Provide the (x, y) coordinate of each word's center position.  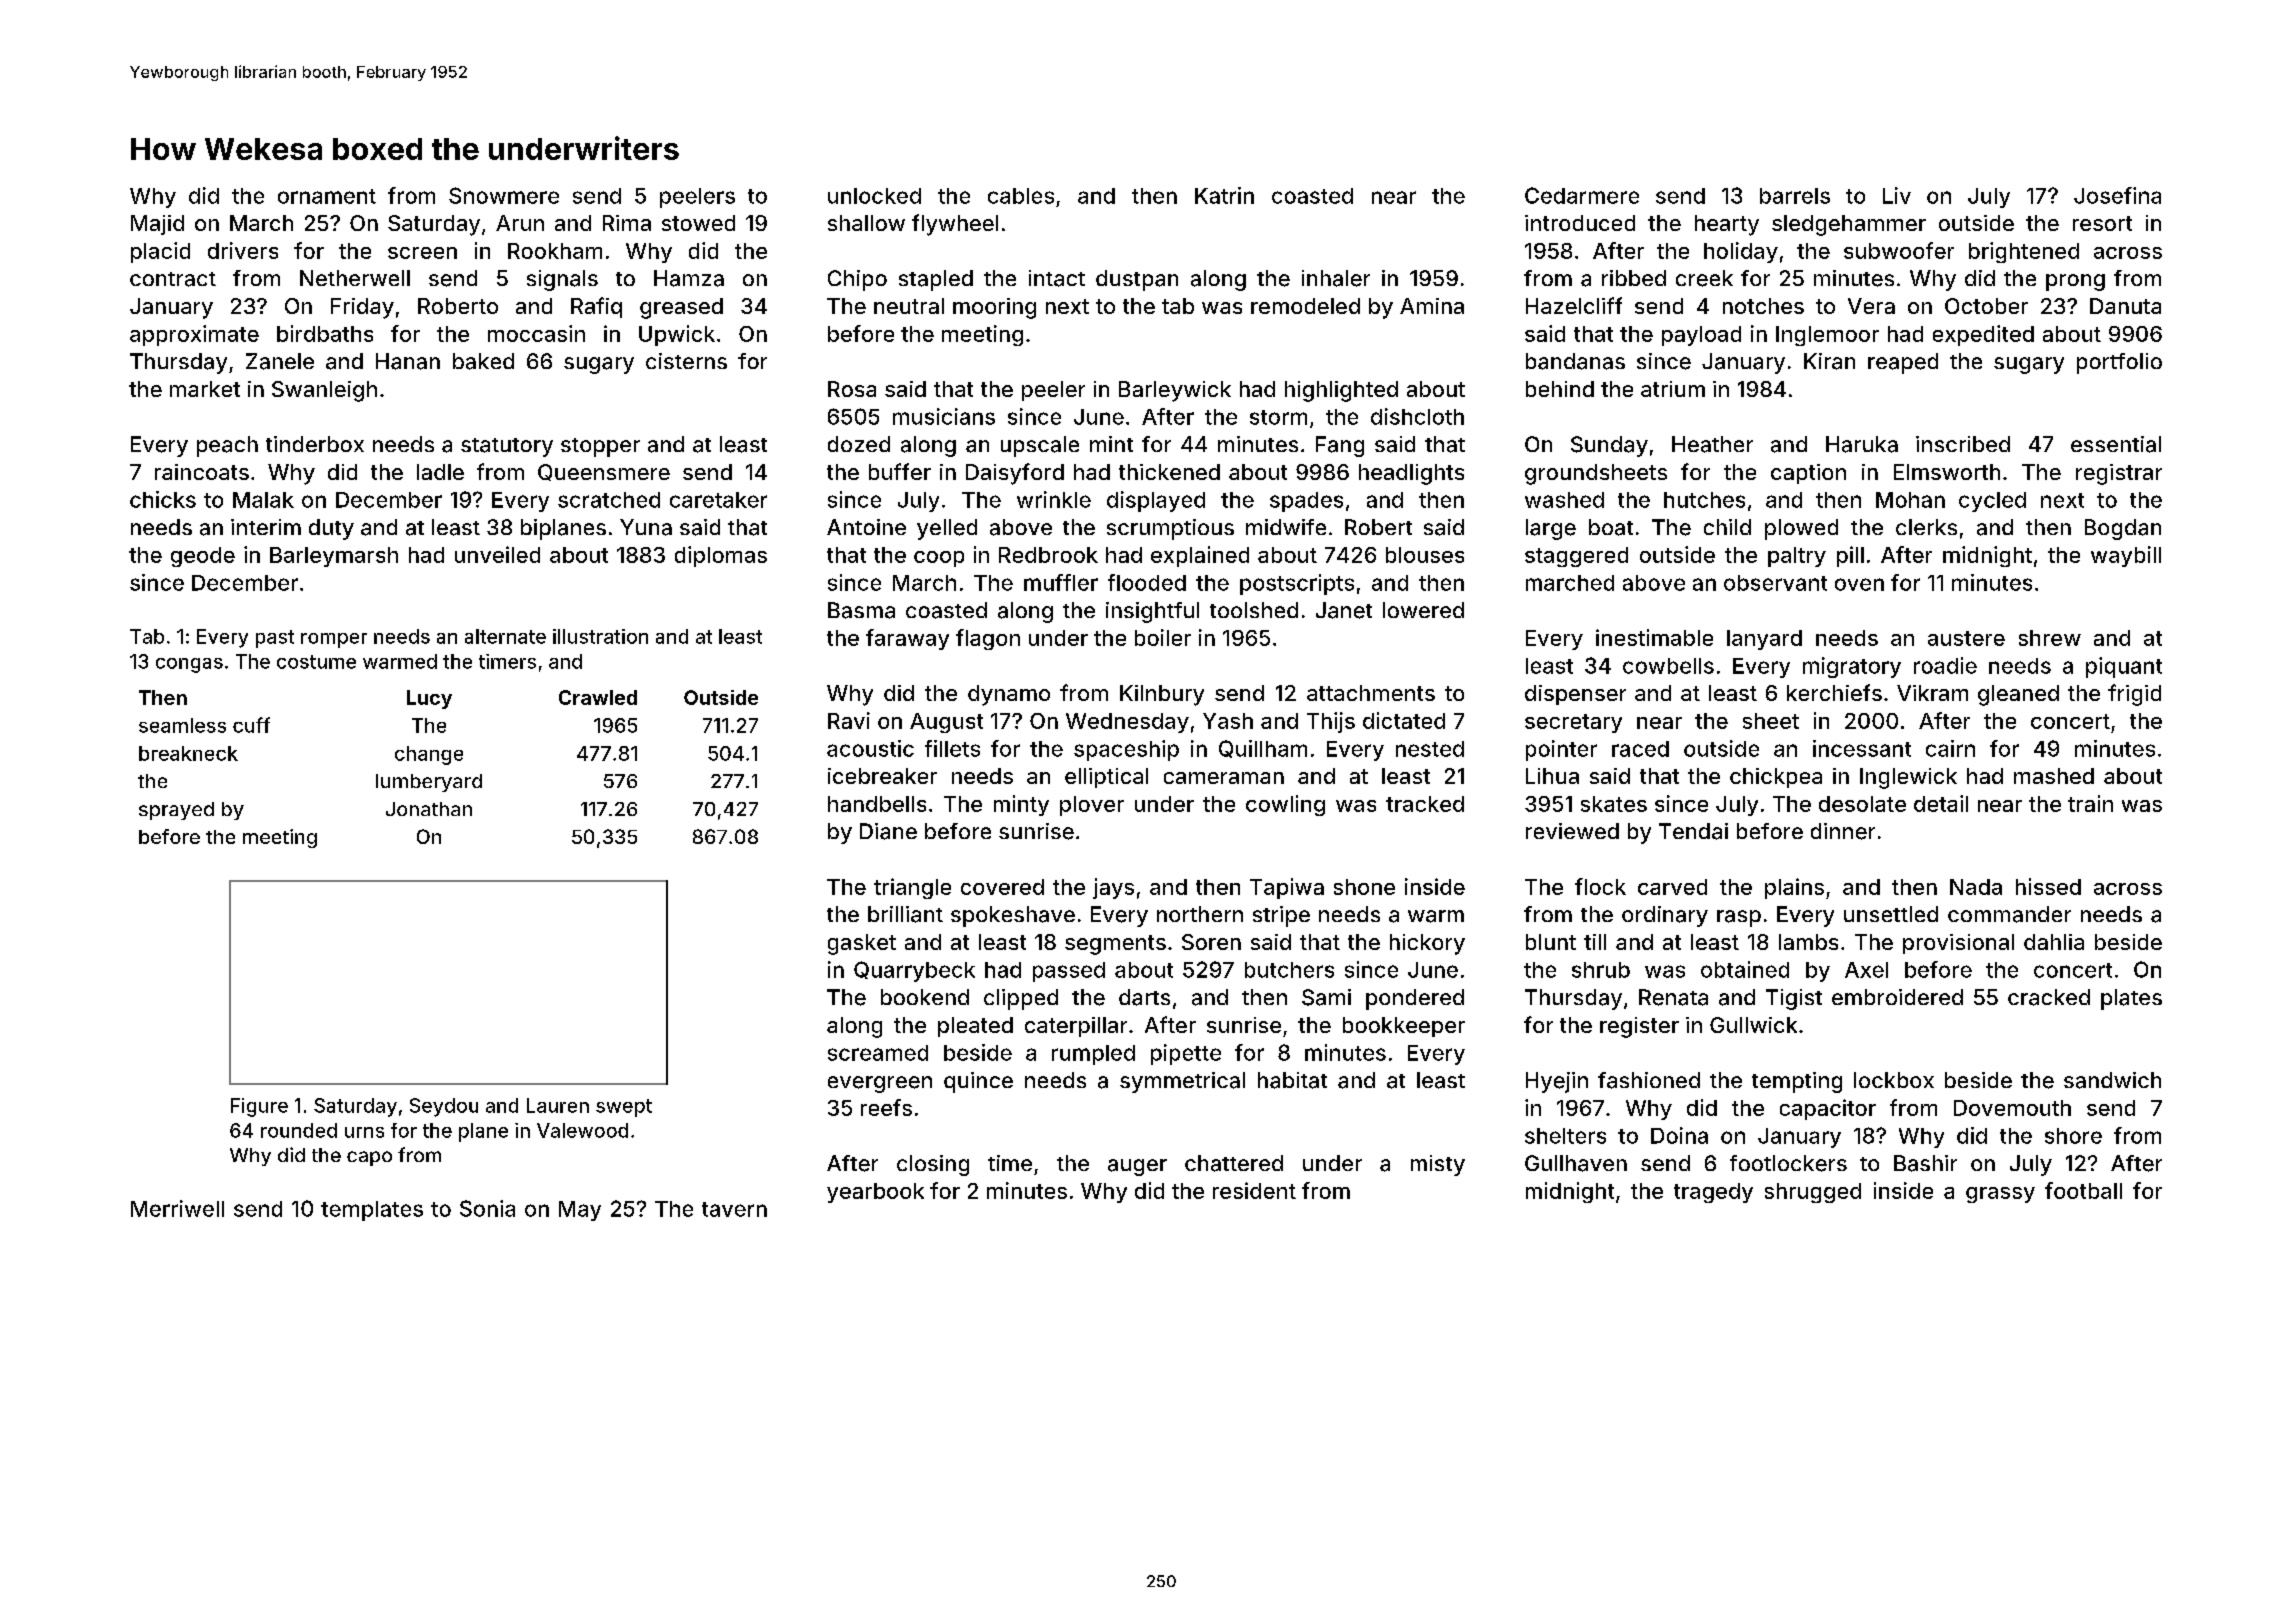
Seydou (444, 1107)
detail (1941, 803)
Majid (157, 225)
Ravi (849, 720)
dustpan (1137, 280)
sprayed (176, 811)
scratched (609, 500)
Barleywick (1175, 391)
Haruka (1862, 444)
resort (2102, 223)
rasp (1739, 918)
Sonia (487, 1208)
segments (1115, 945)
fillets (952, 748)
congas (189, 665)
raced (1640, 749)
